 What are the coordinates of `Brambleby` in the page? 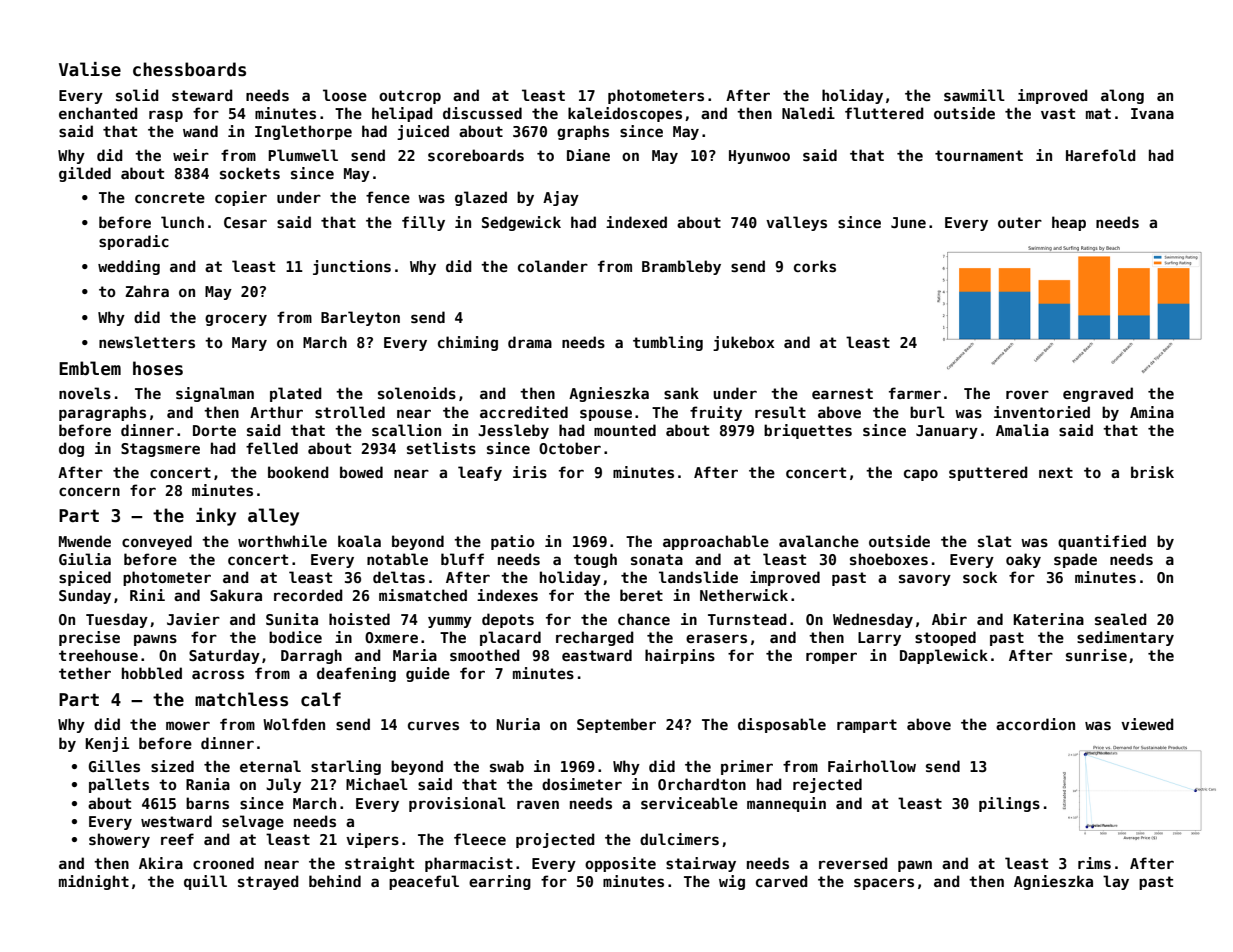 It's located at (681, 267).
